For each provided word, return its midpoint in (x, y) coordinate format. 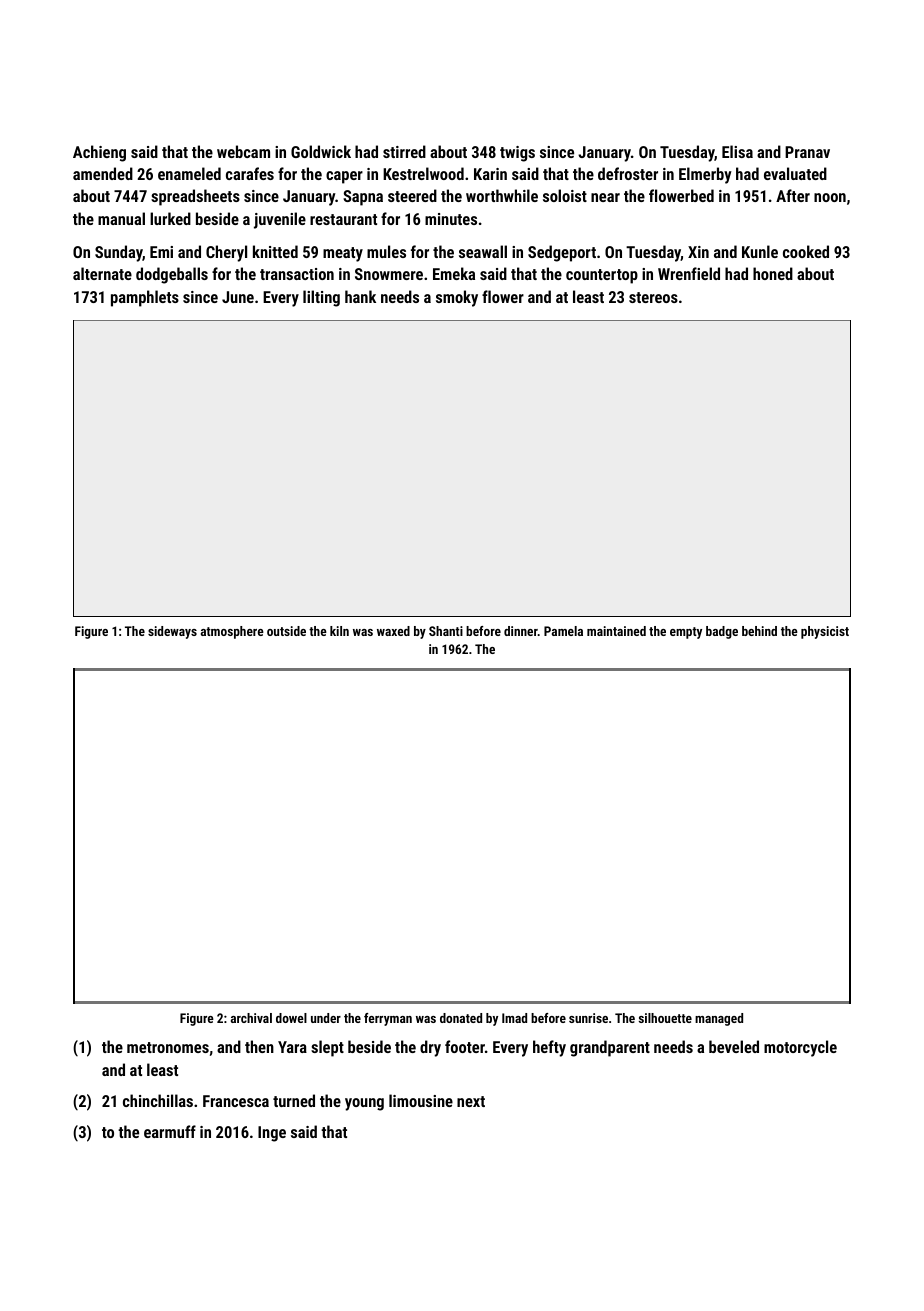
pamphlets (145, 298)
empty (686, 633)
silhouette (665, 1018)
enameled (189, 173)
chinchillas (158, 1100)
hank (360, 296)
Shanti (446, 631)
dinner (521, 631)
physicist (825, 632)
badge (722, 632)
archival (251, 1018)
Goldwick (321, 151)
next (471, 1101)
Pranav (807, 152)
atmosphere (232, 632)
